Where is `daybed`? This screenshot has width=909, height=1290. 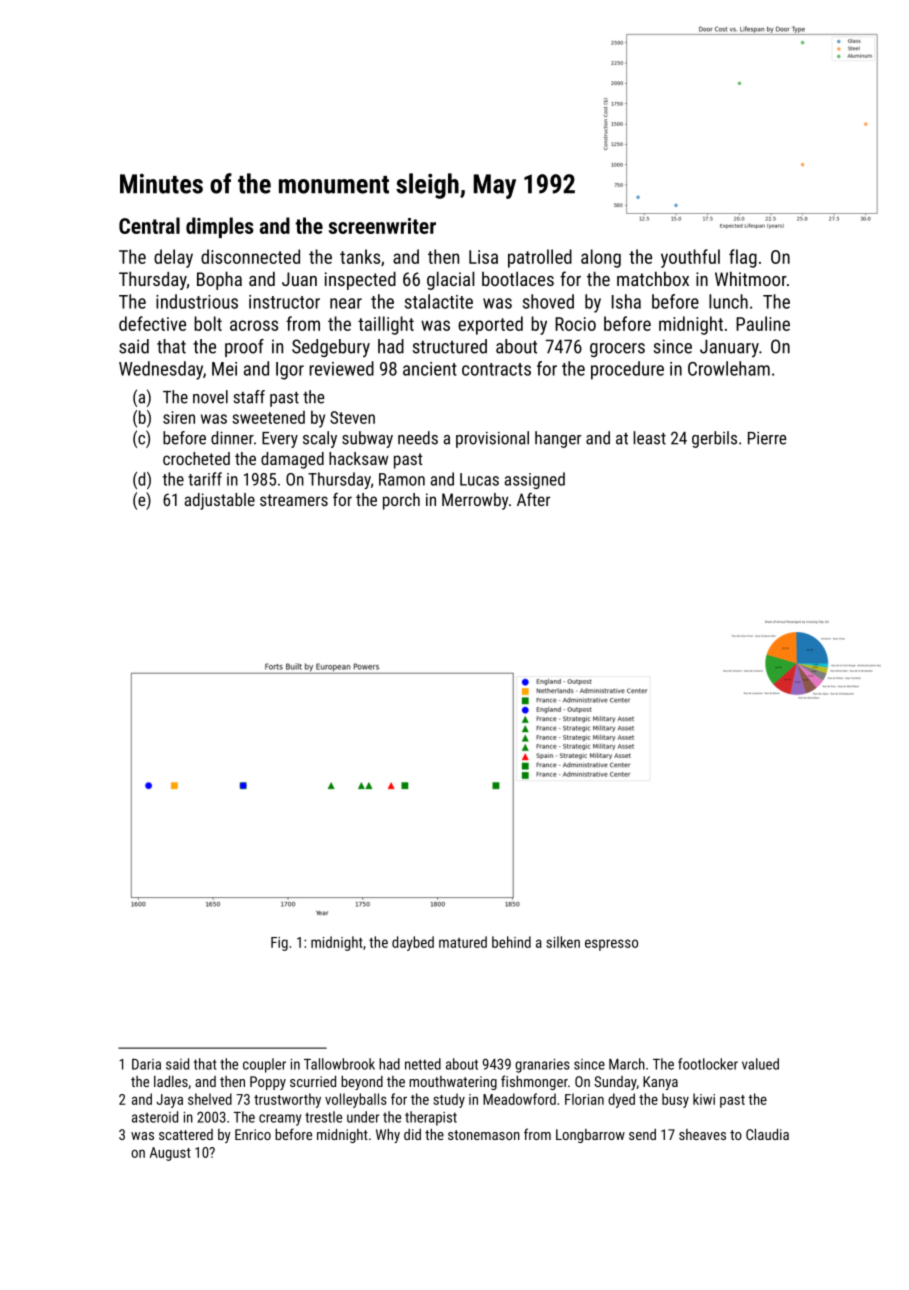
daybed is located at coordinates (413, 943).
